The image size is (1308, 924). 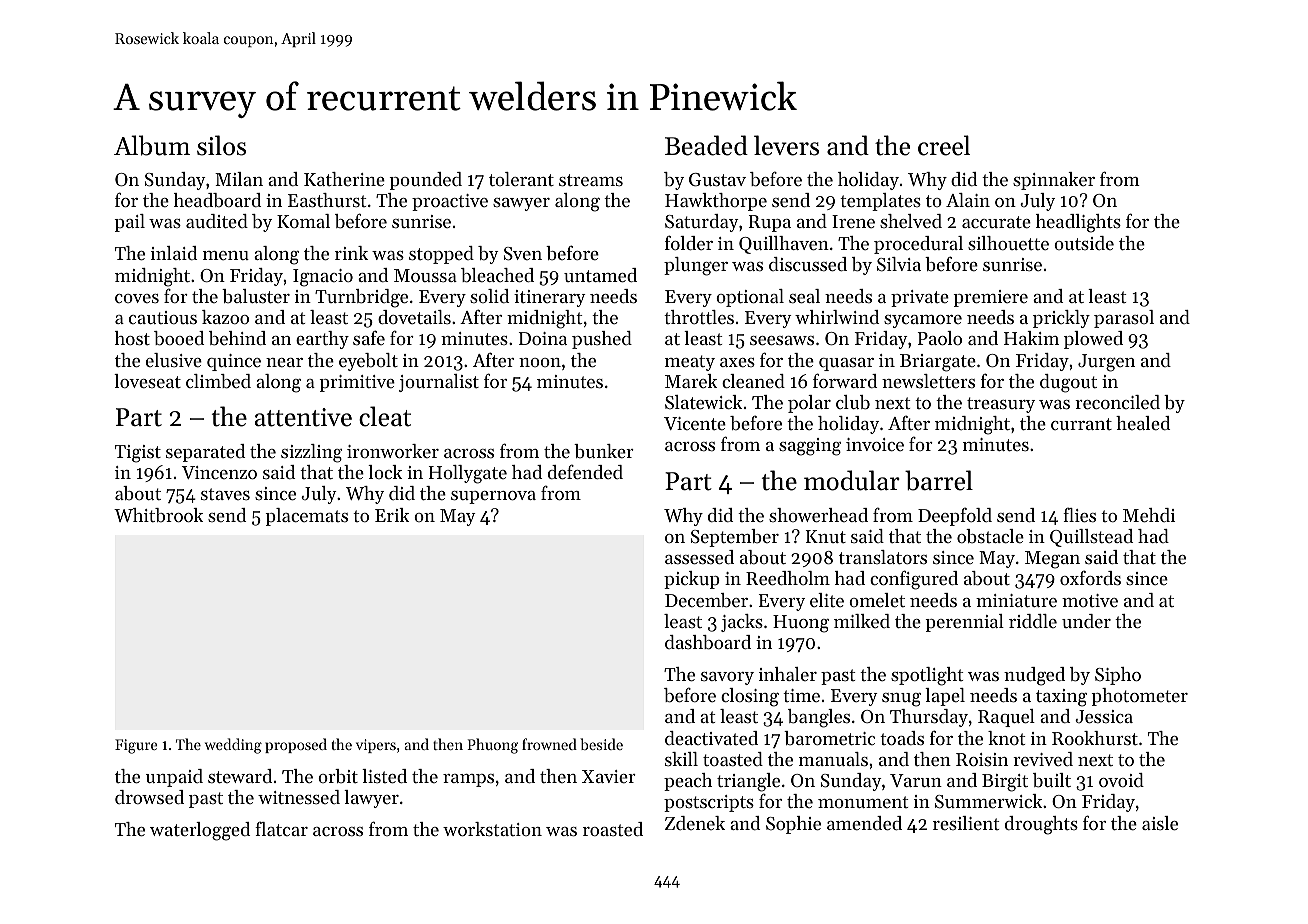 What do you see at coordinates (846, 364) in the screenshot?
I see `quasar` at bounding box center [846, 364].
